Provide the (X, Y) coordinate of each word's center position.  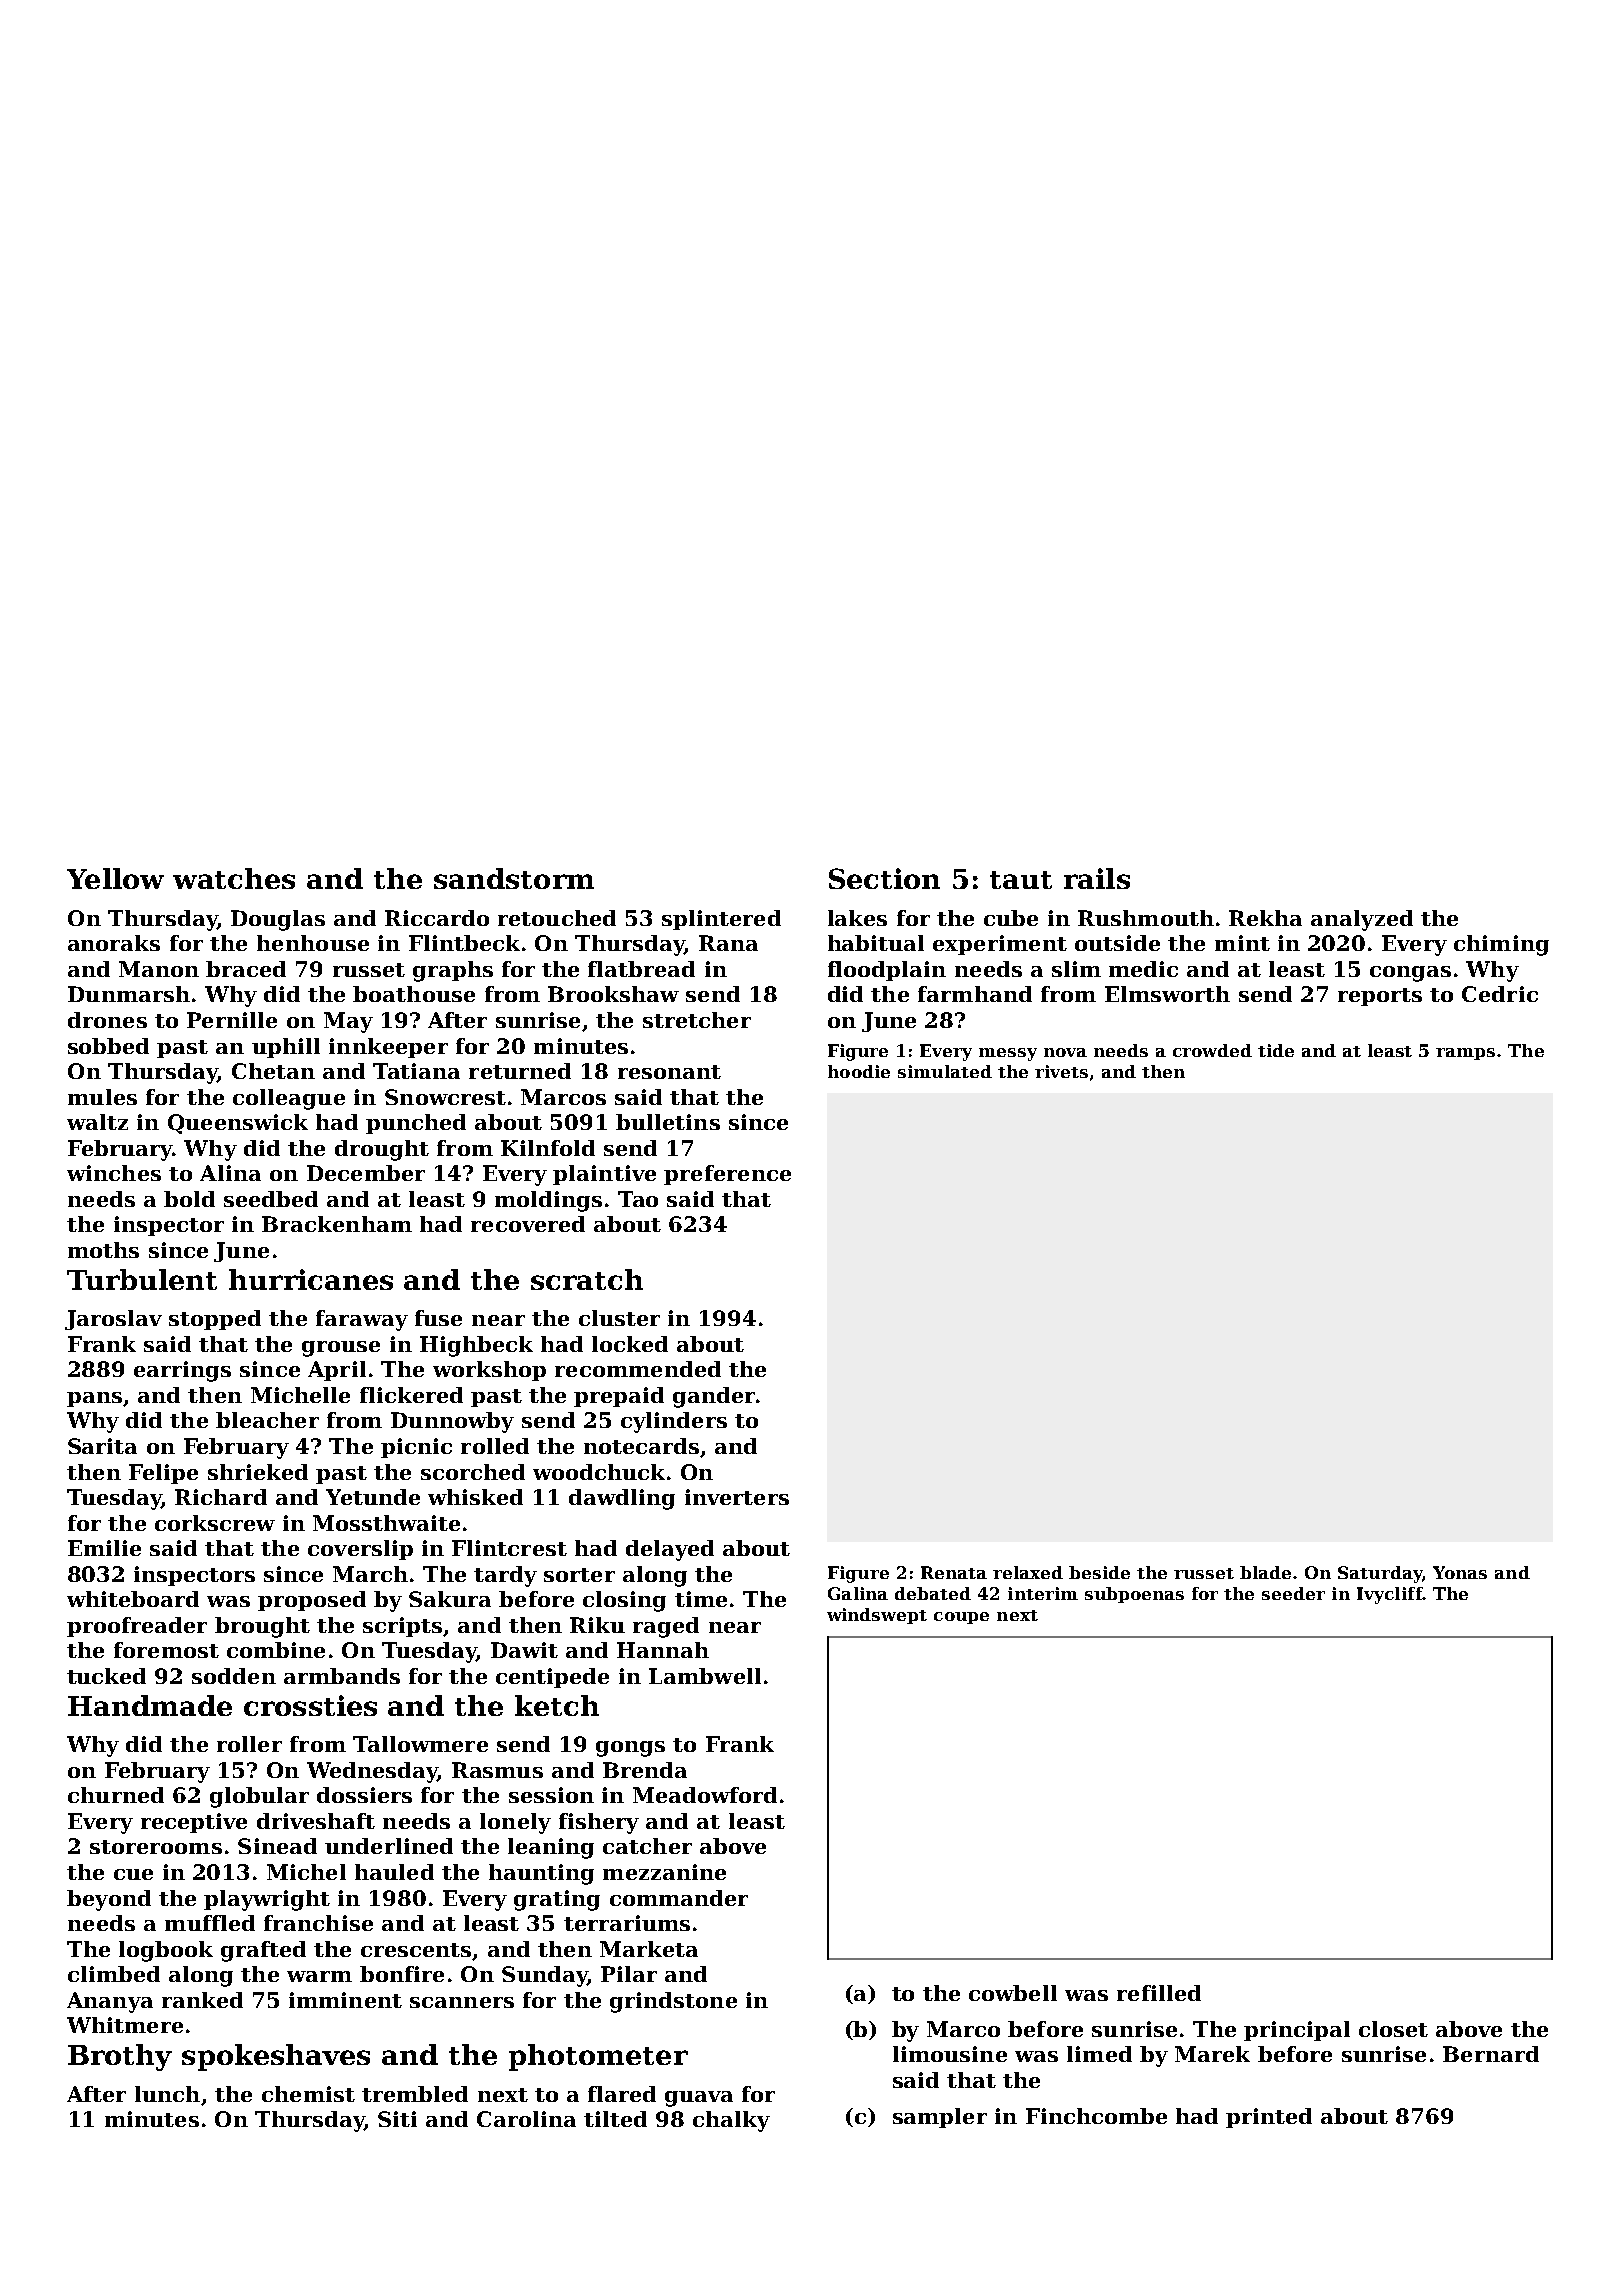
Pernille (232, 1020)
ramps (1465, 1054)
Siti (397, 2119)
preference (727, 1175)
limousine (950, 2054)
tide (1276, 1050)
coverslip (360, 1550)
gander (714, 1397)
